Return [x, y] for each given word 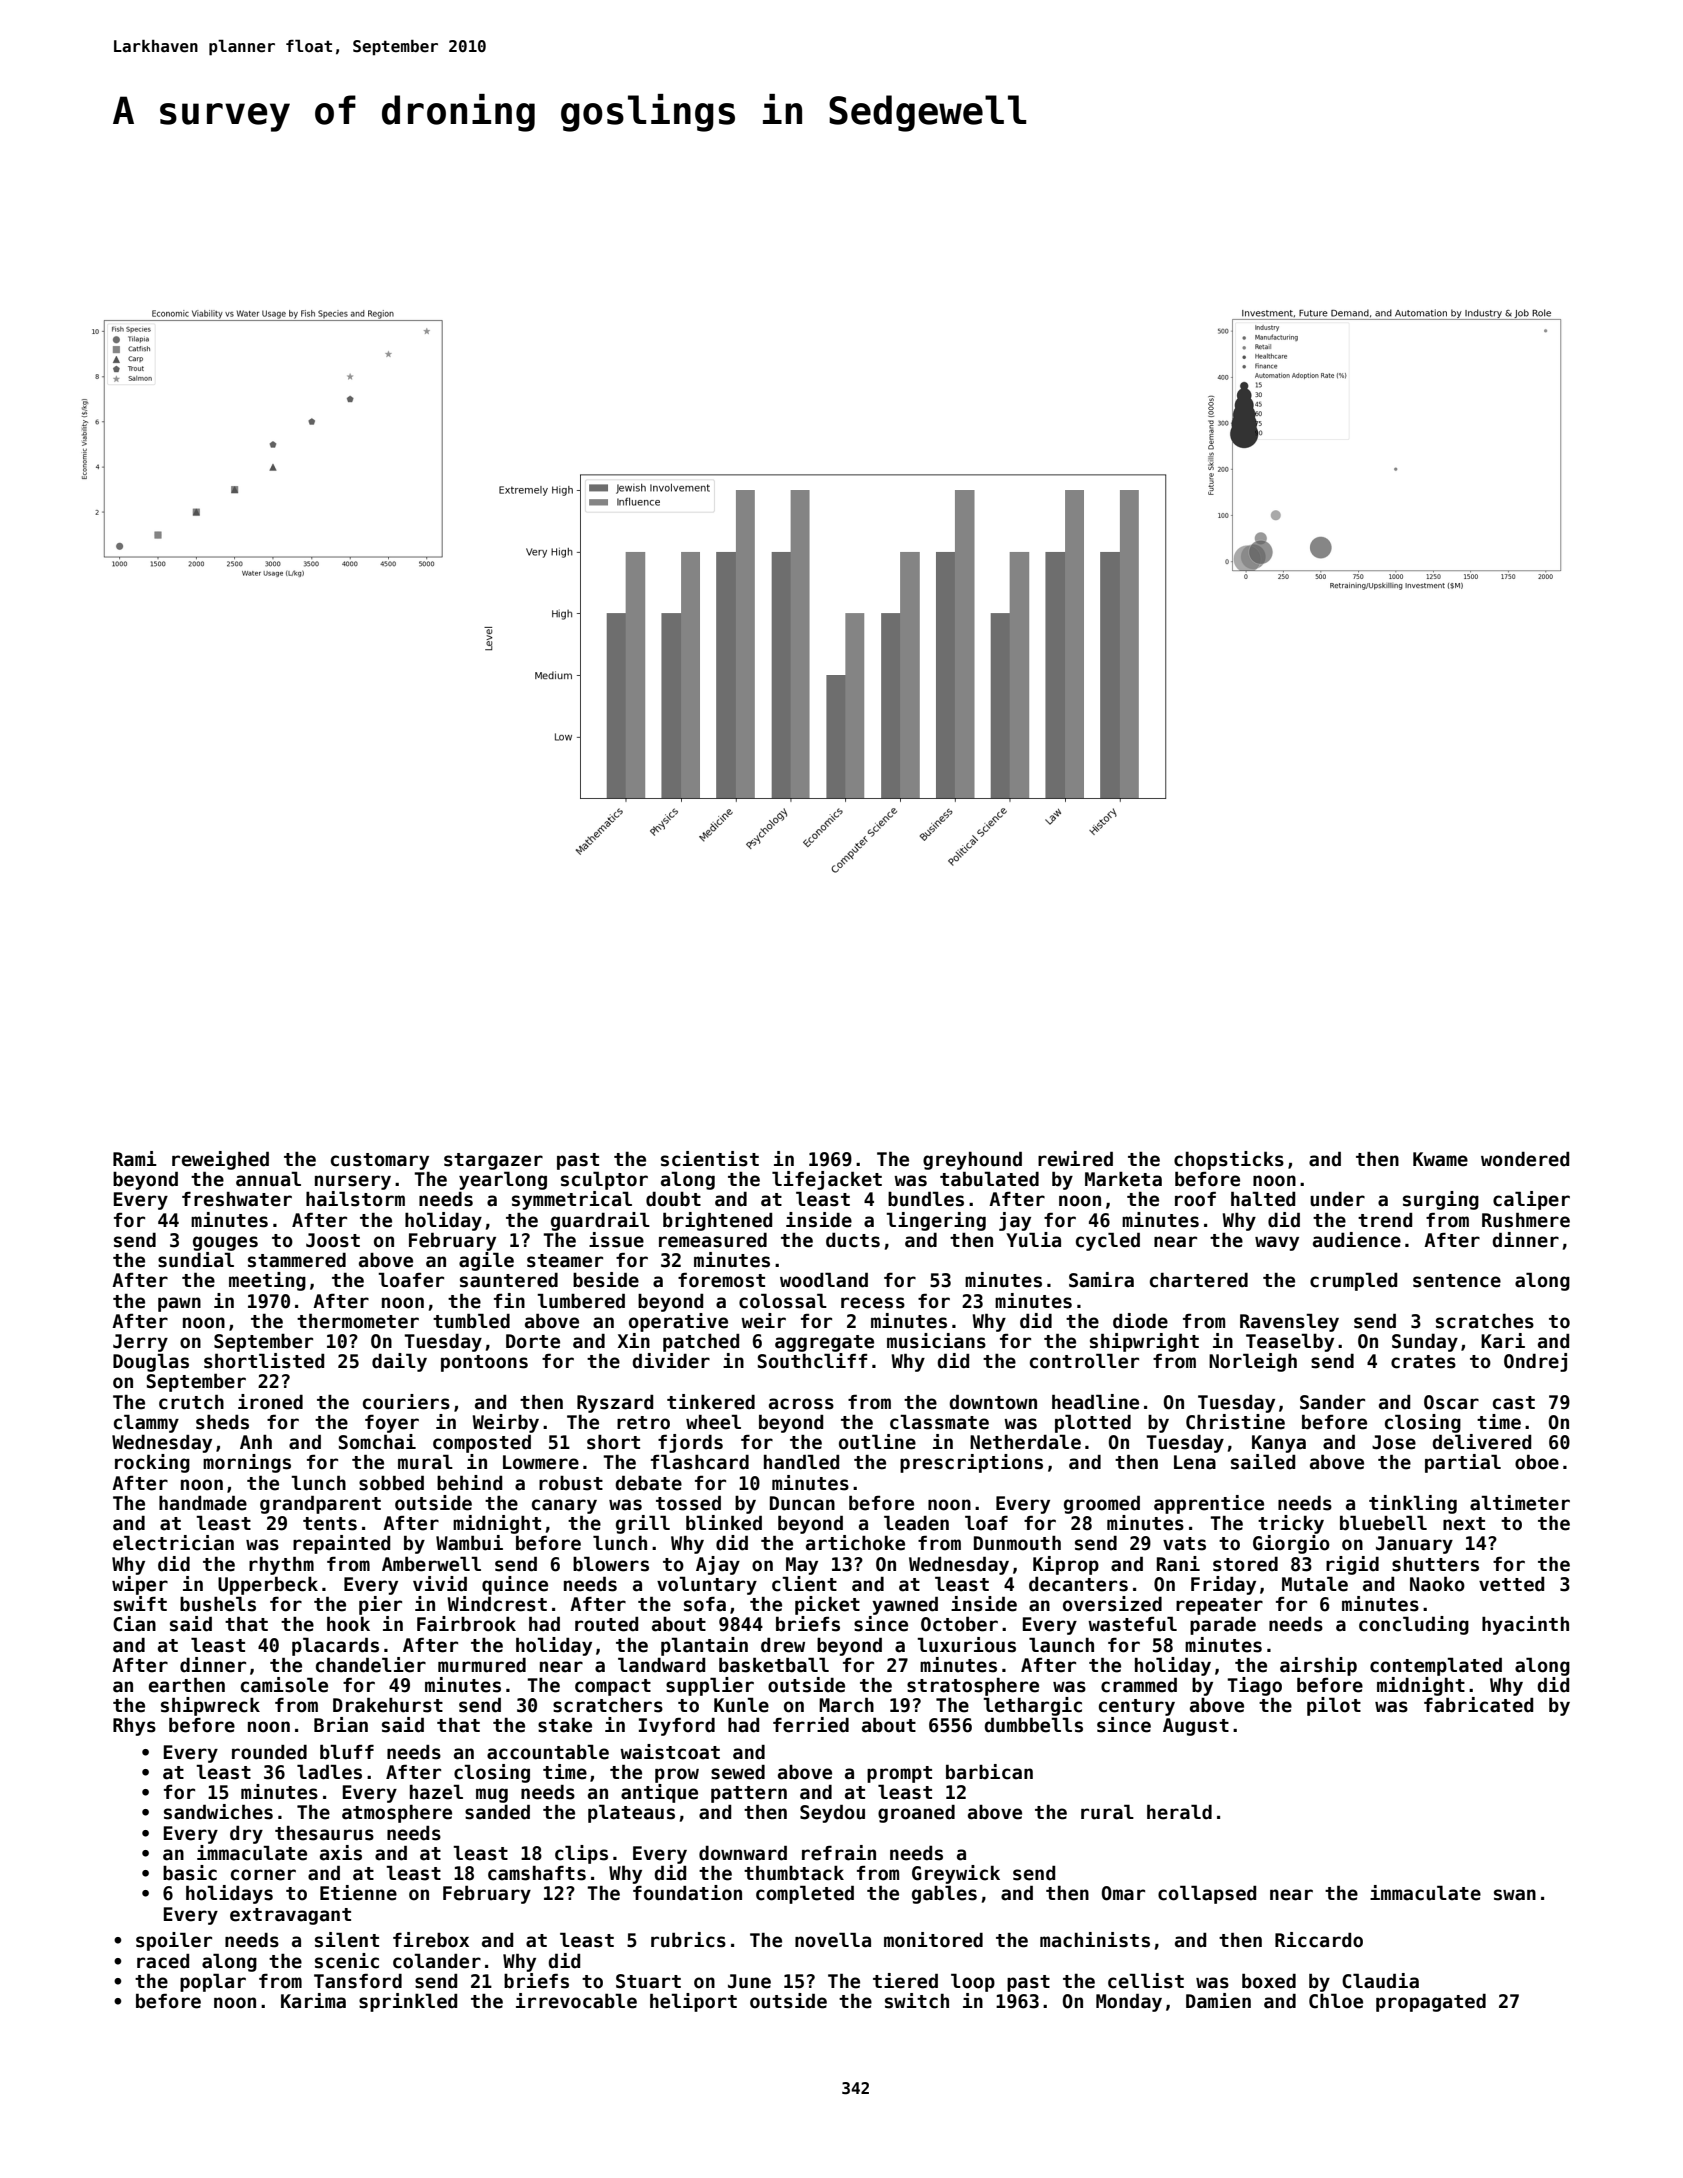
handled [801, 1462]
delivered [1481, 1442]
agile [486, 1261]
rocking [152, 1463]
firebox [431, 1940]
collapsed [1207, 1894]
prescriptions [971, 1463]
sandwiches [218, 1812]
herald [1179, 1812]
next [1464, 1524]
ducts [853, 1240]
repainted [341, 1544]
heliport [693, 2002]
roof [1195, 1199]
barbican [989, 1772]
